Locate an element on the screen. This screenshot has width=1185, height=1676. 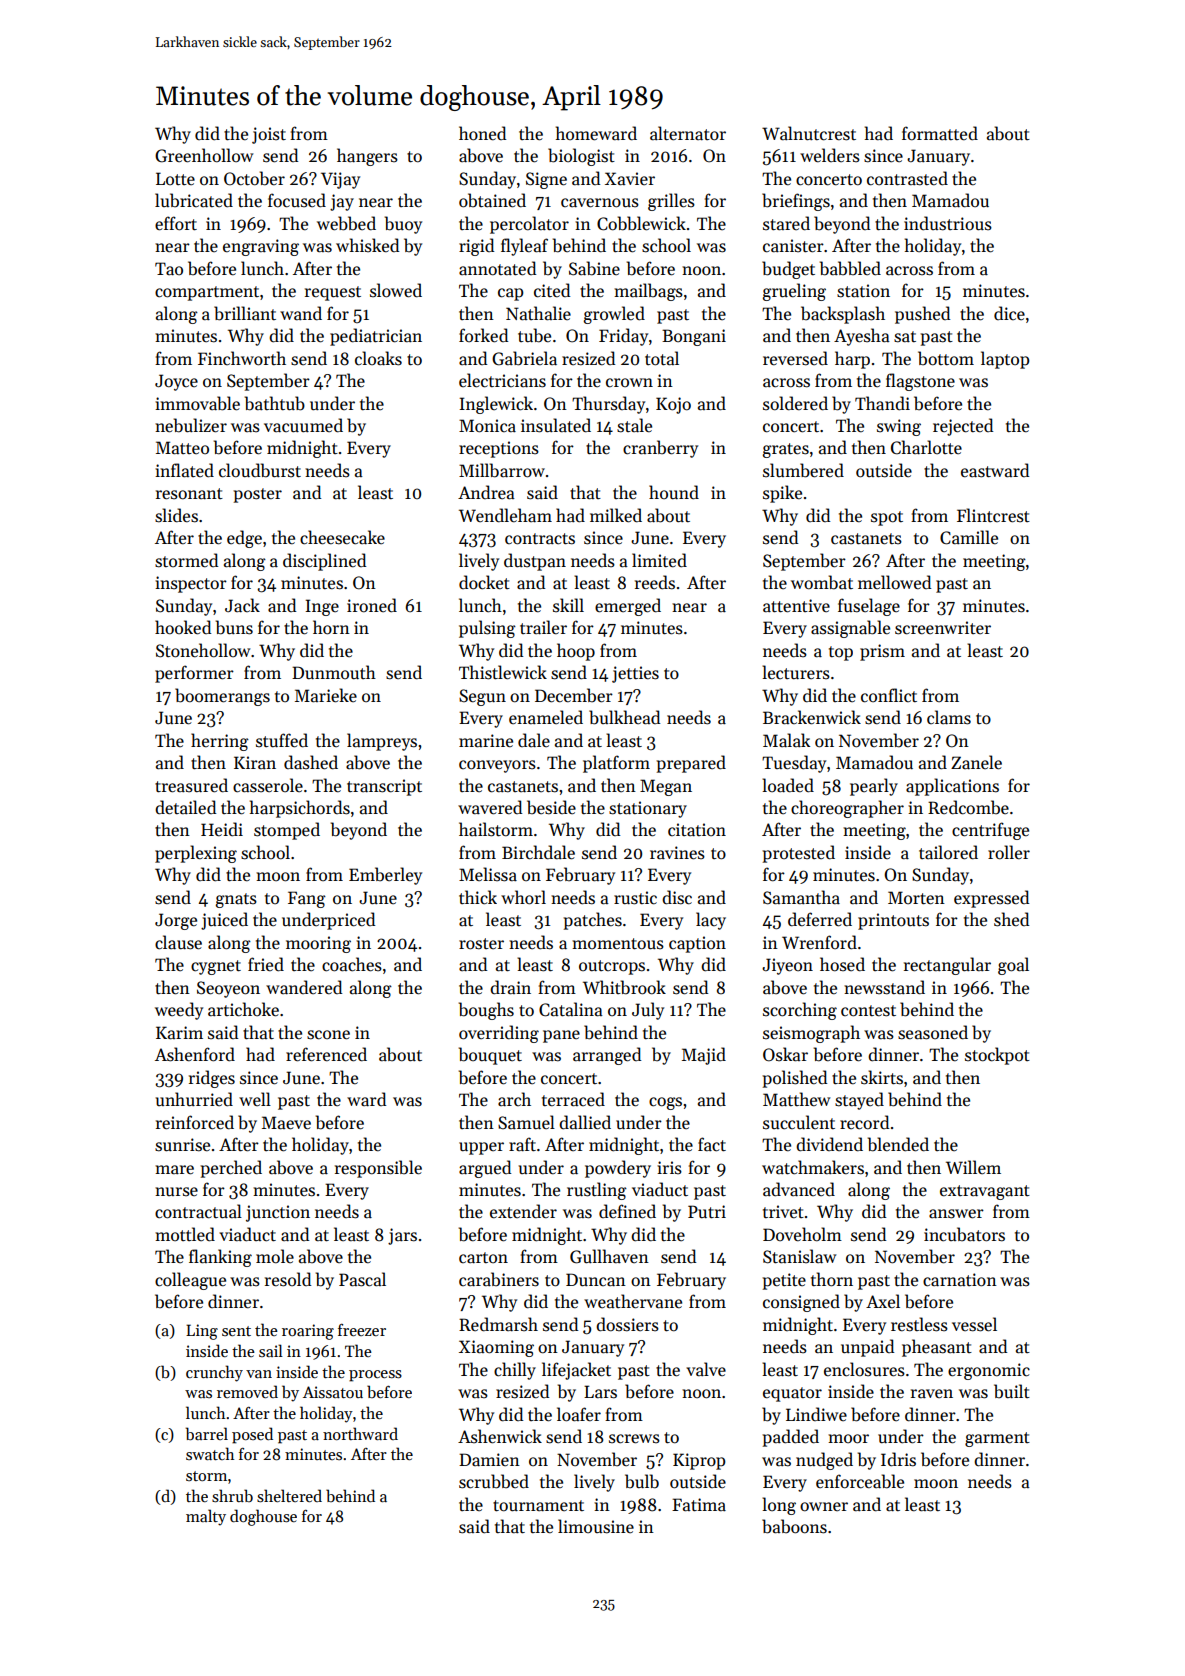
screenwriter is located at coordinates (943, 628).
